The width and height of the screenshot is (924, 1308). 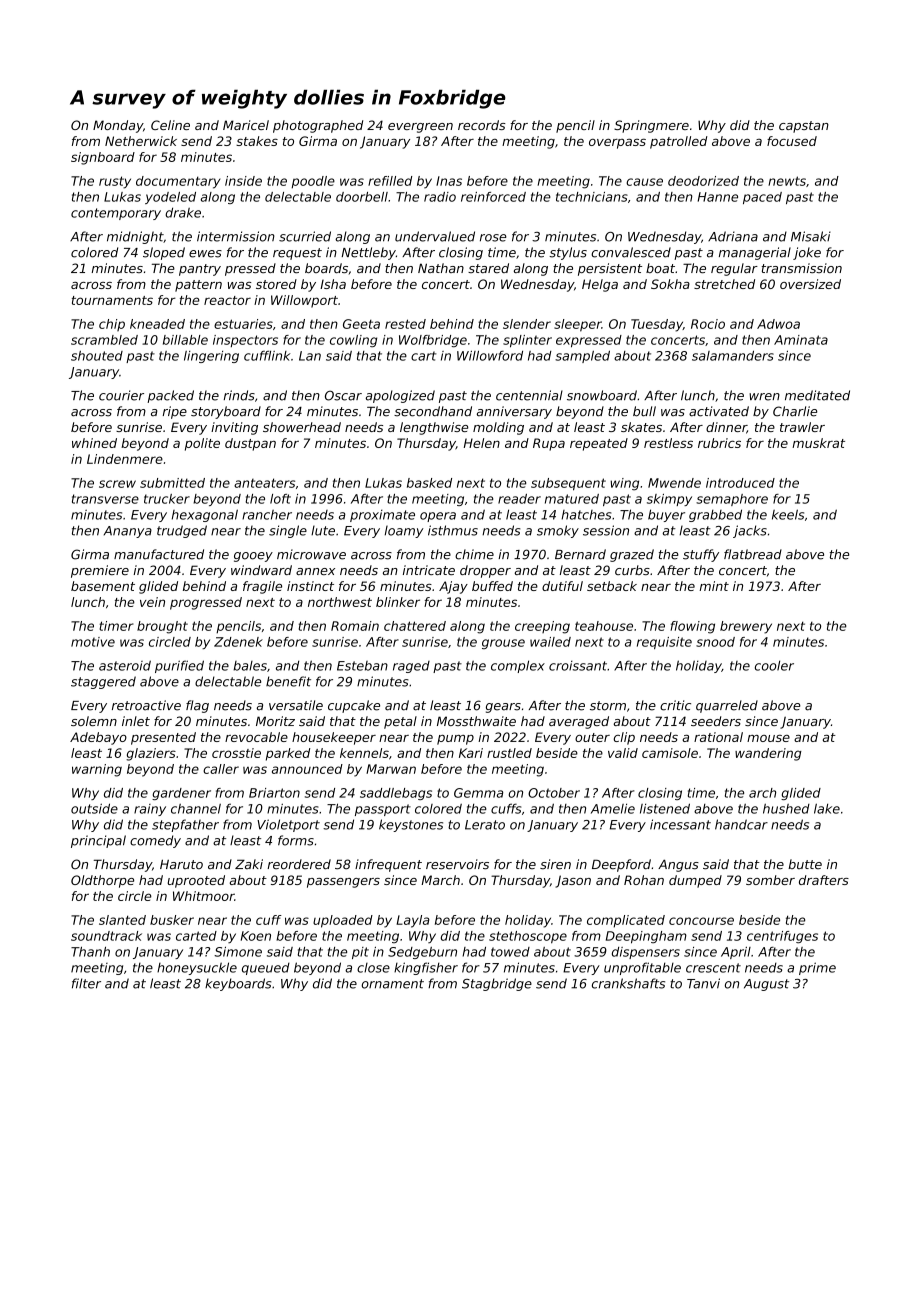 I want to click on deodorized, so click(x=703, y=181).
